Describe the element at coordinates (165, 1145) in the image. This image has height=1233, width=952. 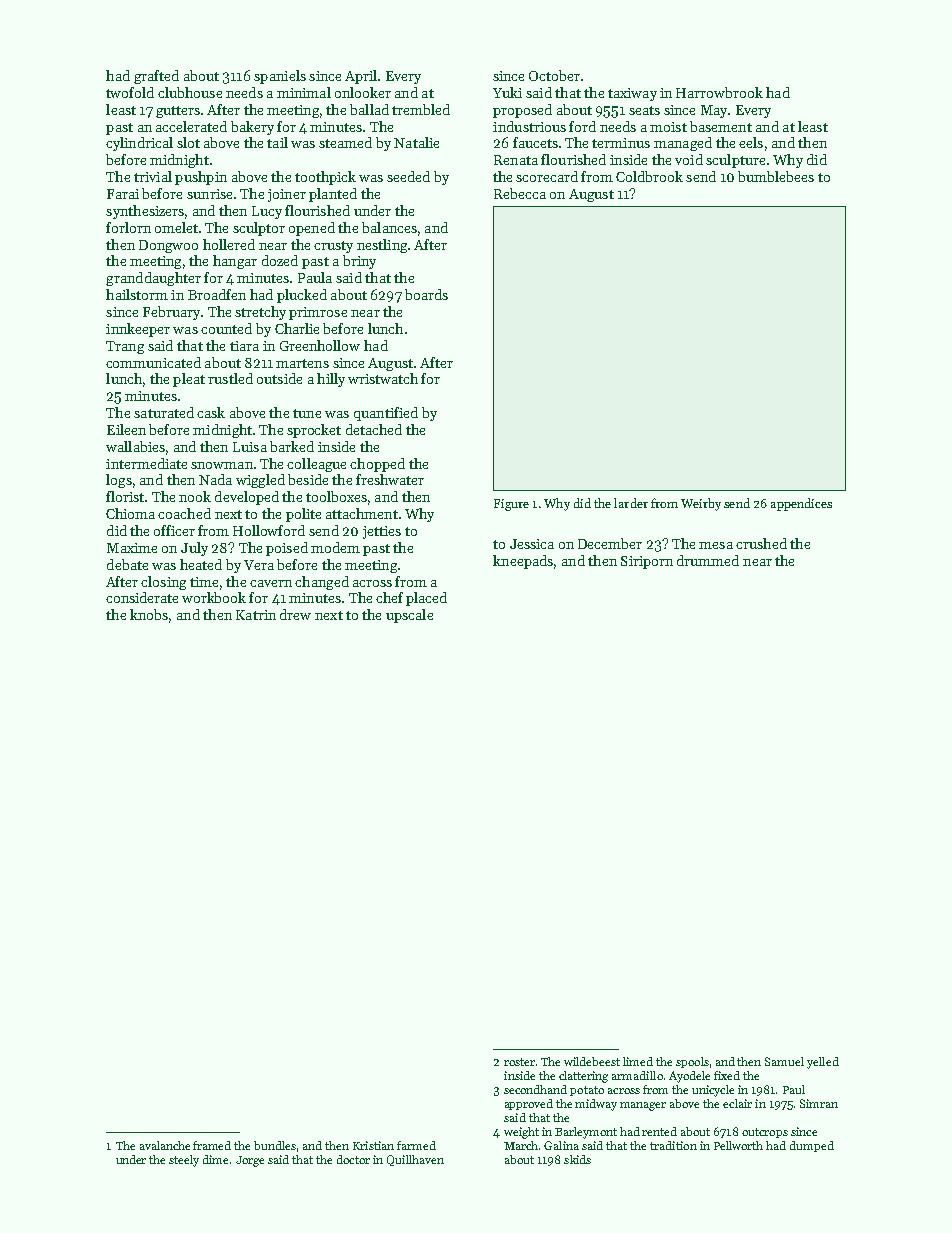
I see `avalanche` at that location.
